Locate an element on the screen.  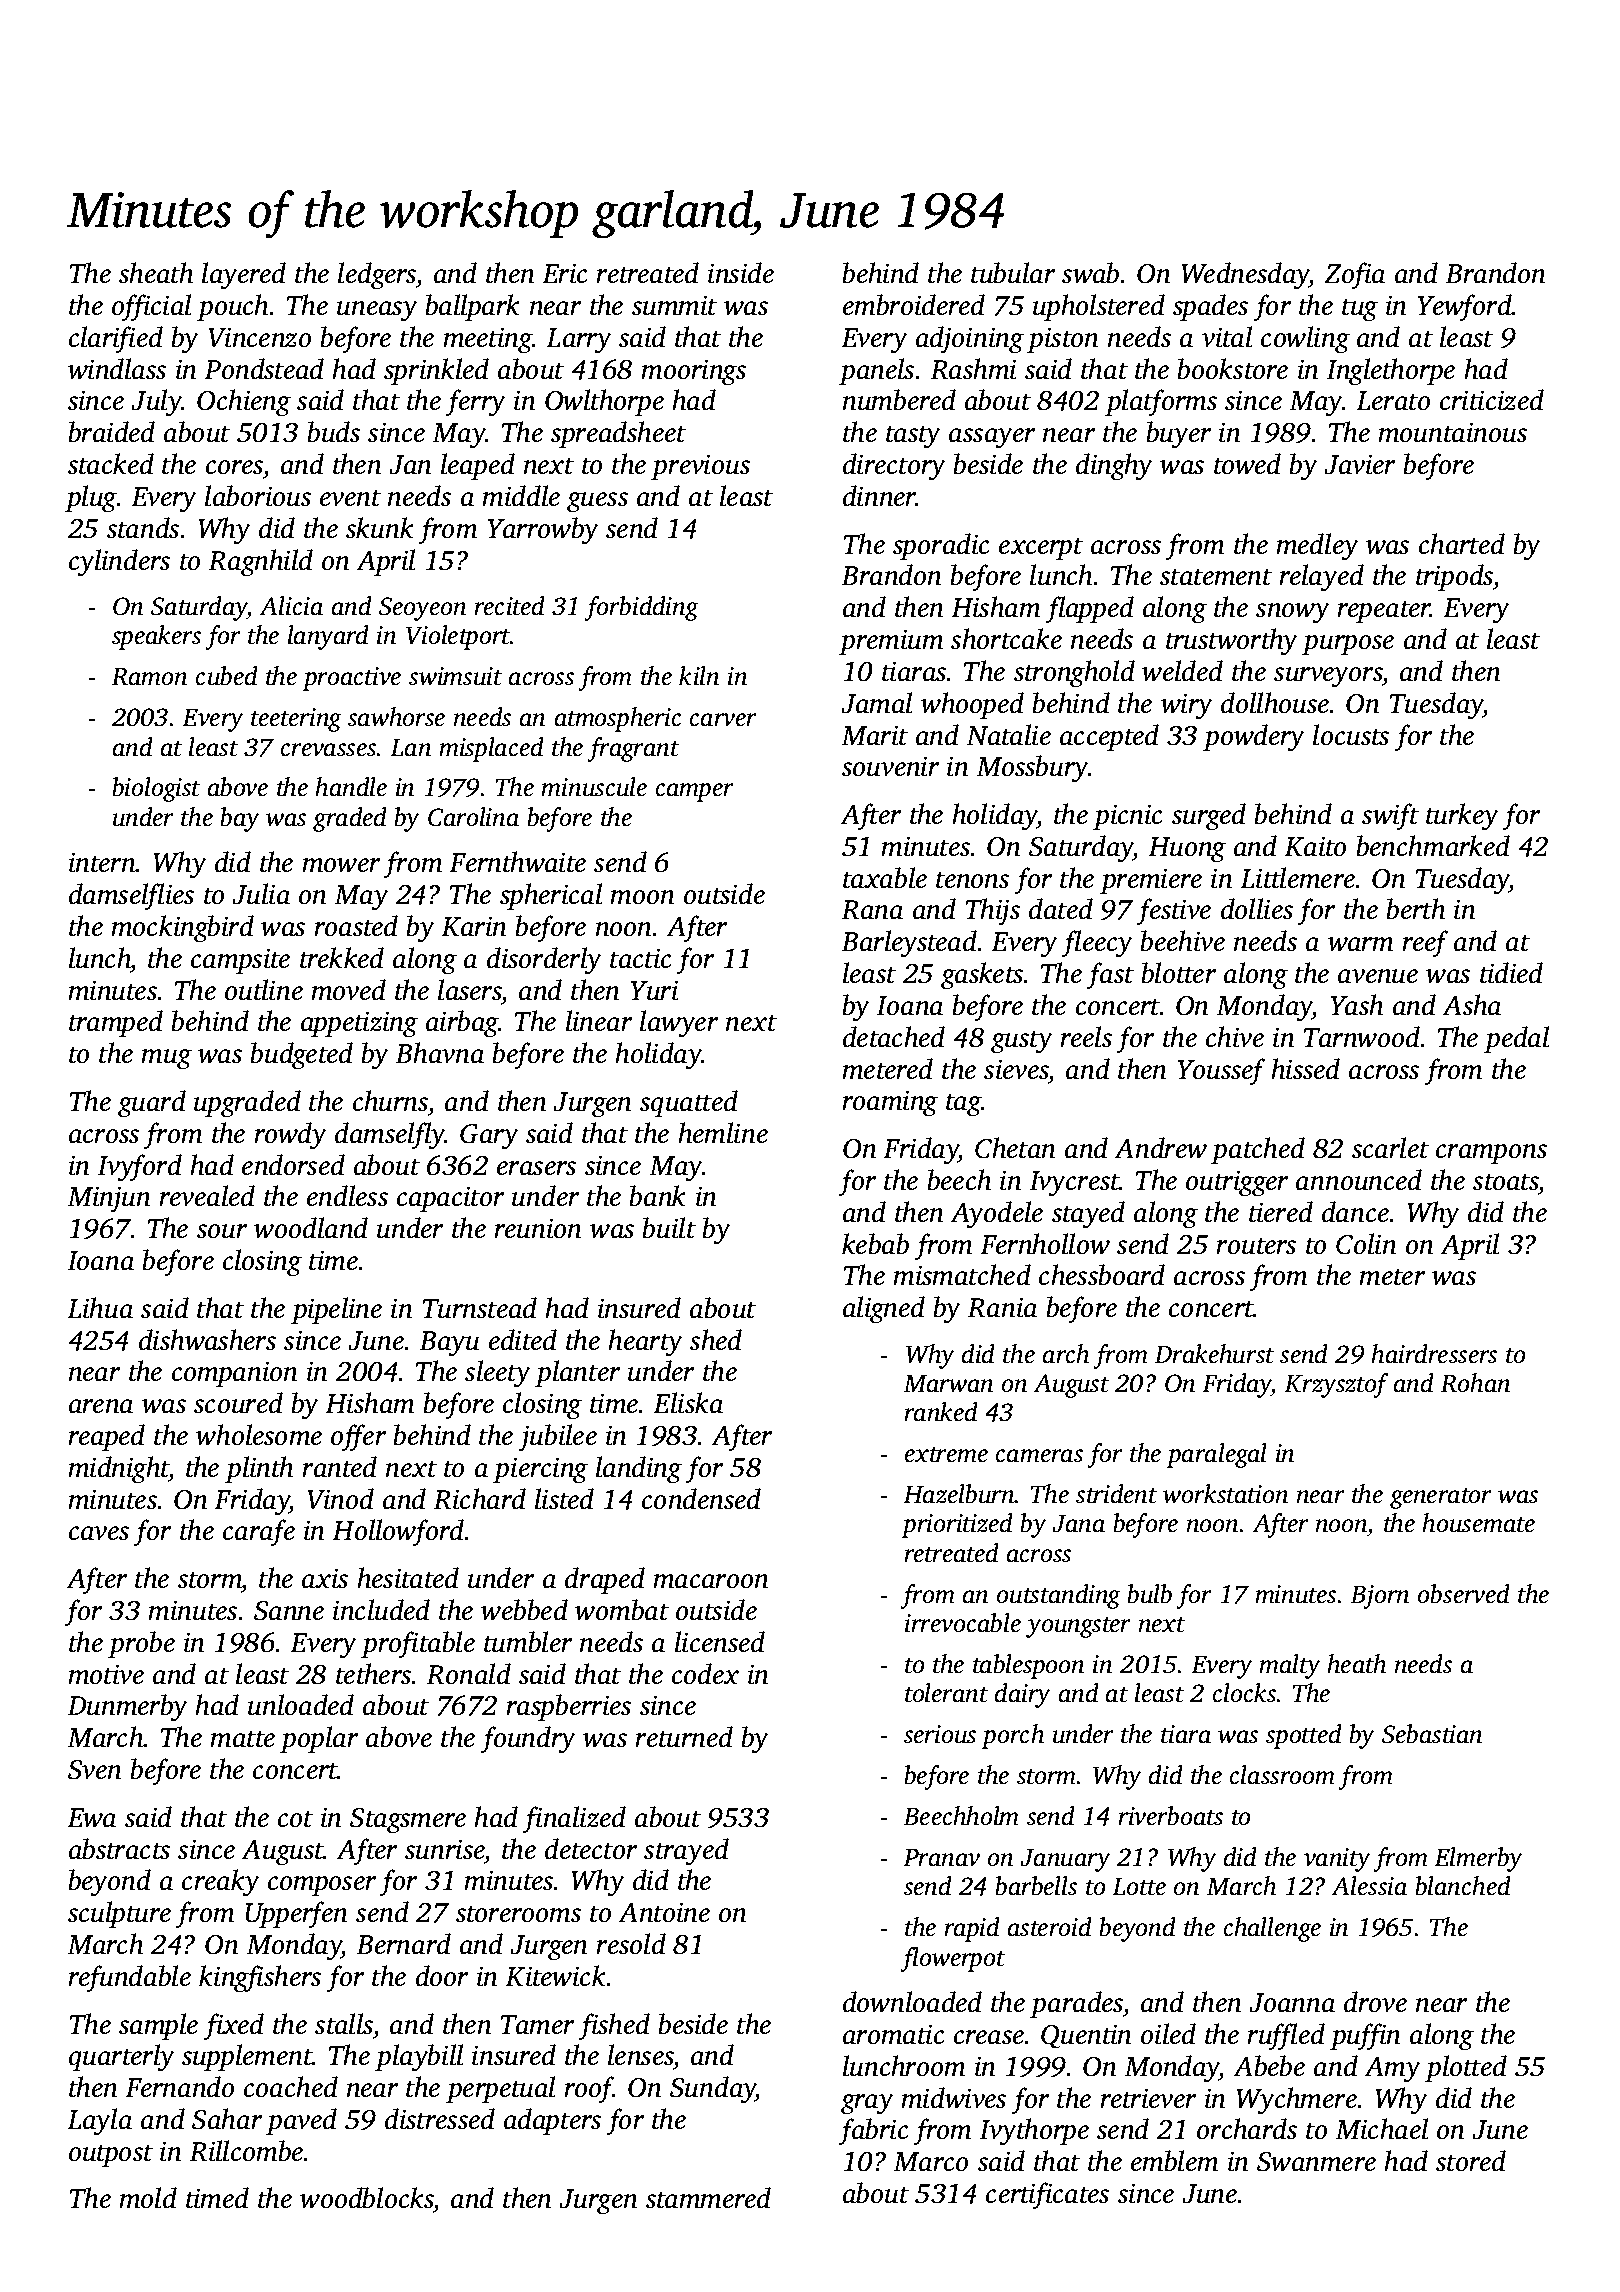
statement is located at coordinates (1216, 577).
